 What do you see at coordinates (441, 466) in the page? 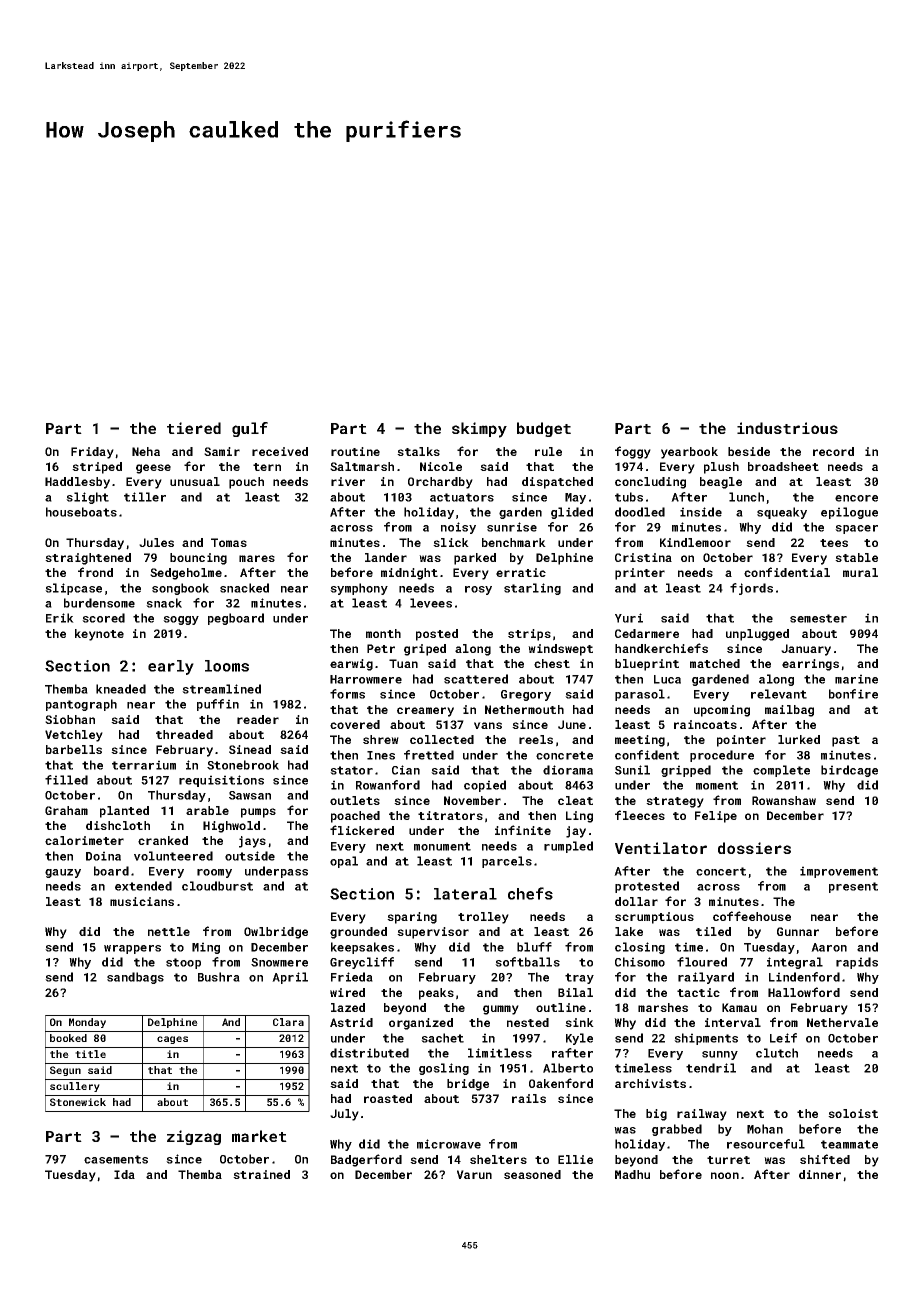
I see `Nicole` at bounding box center [441, 466].
